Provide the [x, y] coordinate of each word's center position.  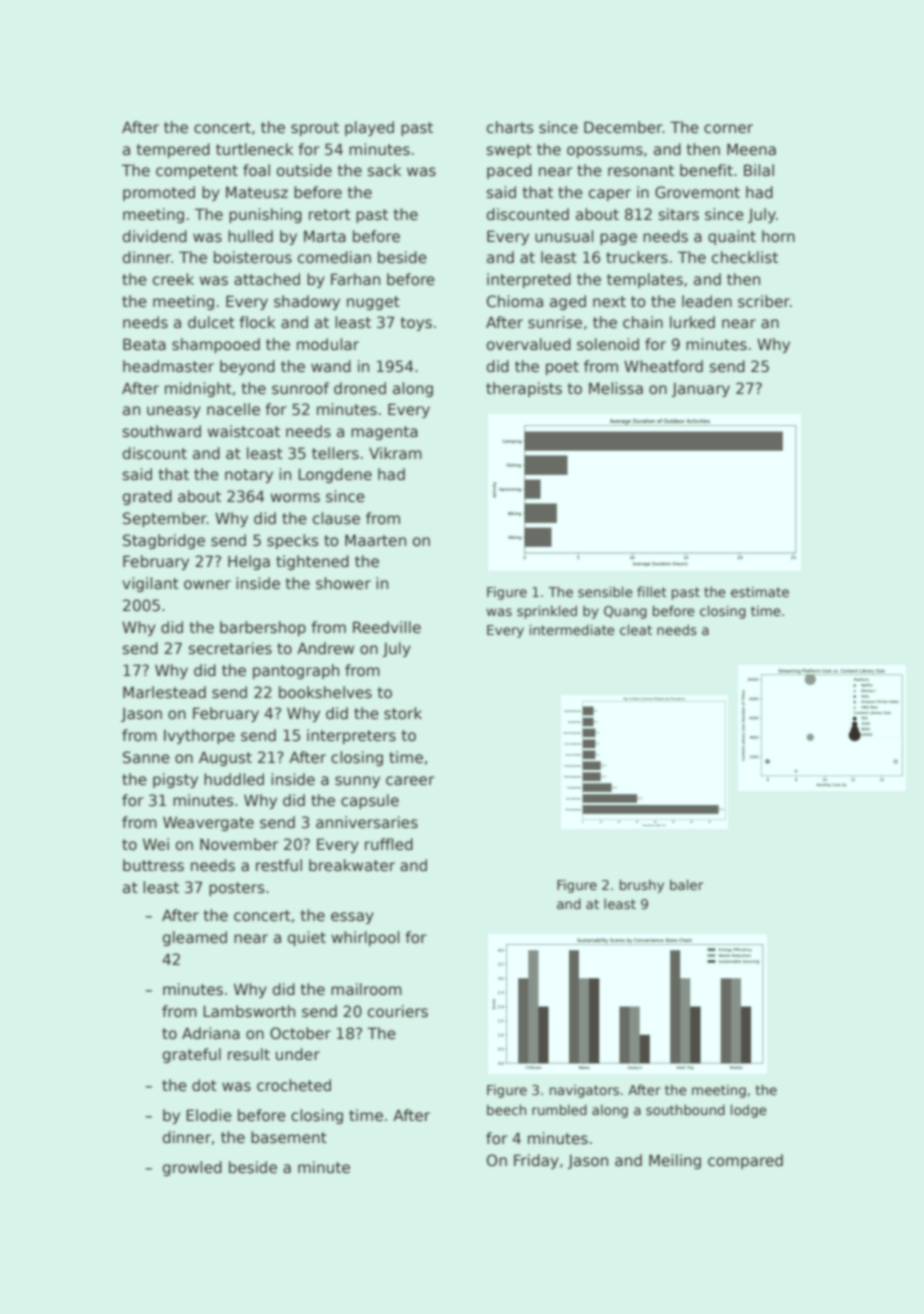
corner [728, 128]
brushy [642, 886]
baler [686, 884]
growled [192, 1168]
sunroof [300, 388]
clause [336, 518]
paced [509, 171]
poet [562, 368]
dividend [155, 236]
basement [289, 1137]
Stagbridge [164, 541]
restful [279, 865]
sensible [605, 591]
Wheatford [663, 366]
